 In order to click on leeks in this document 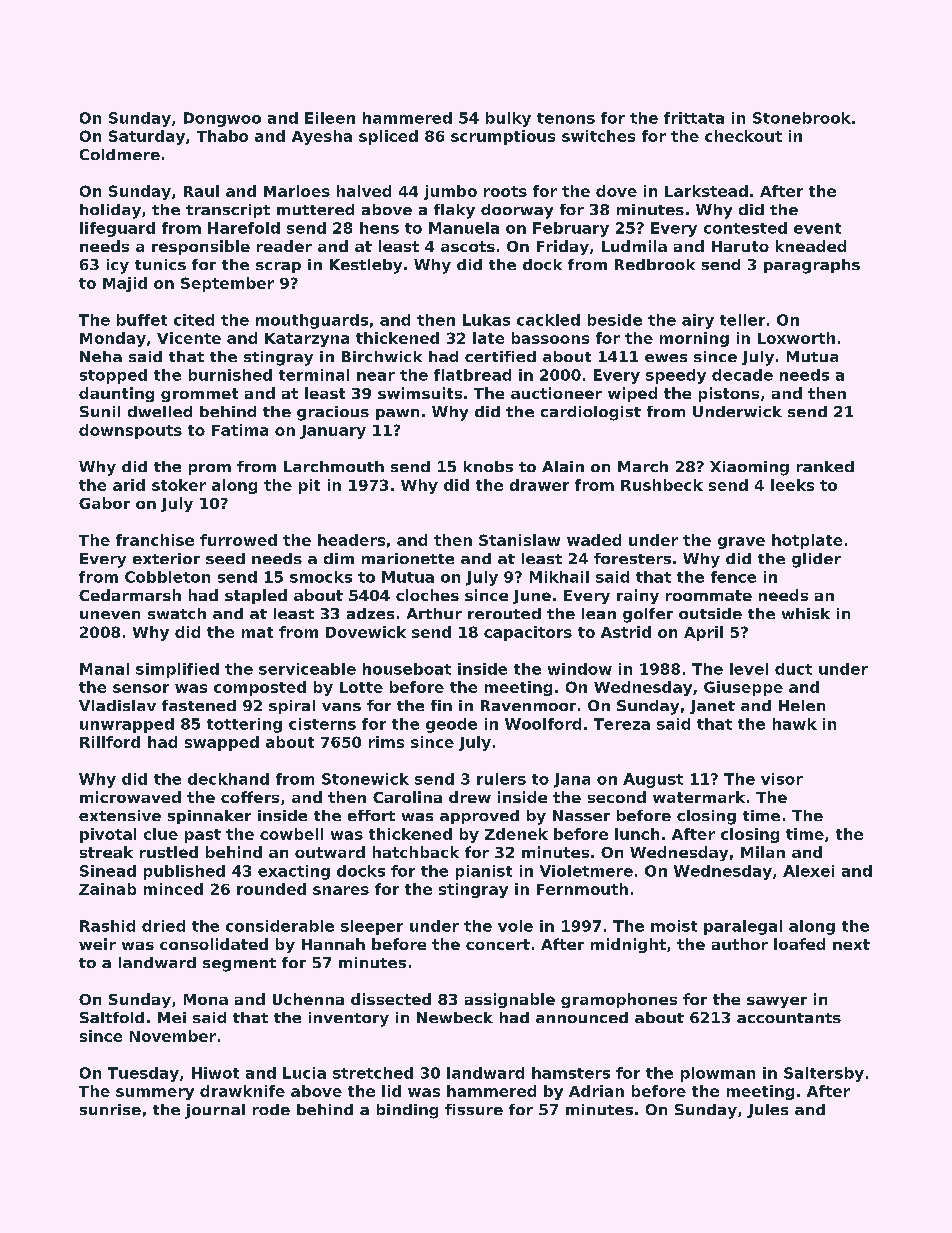, I will do `click(792, 485)`.
